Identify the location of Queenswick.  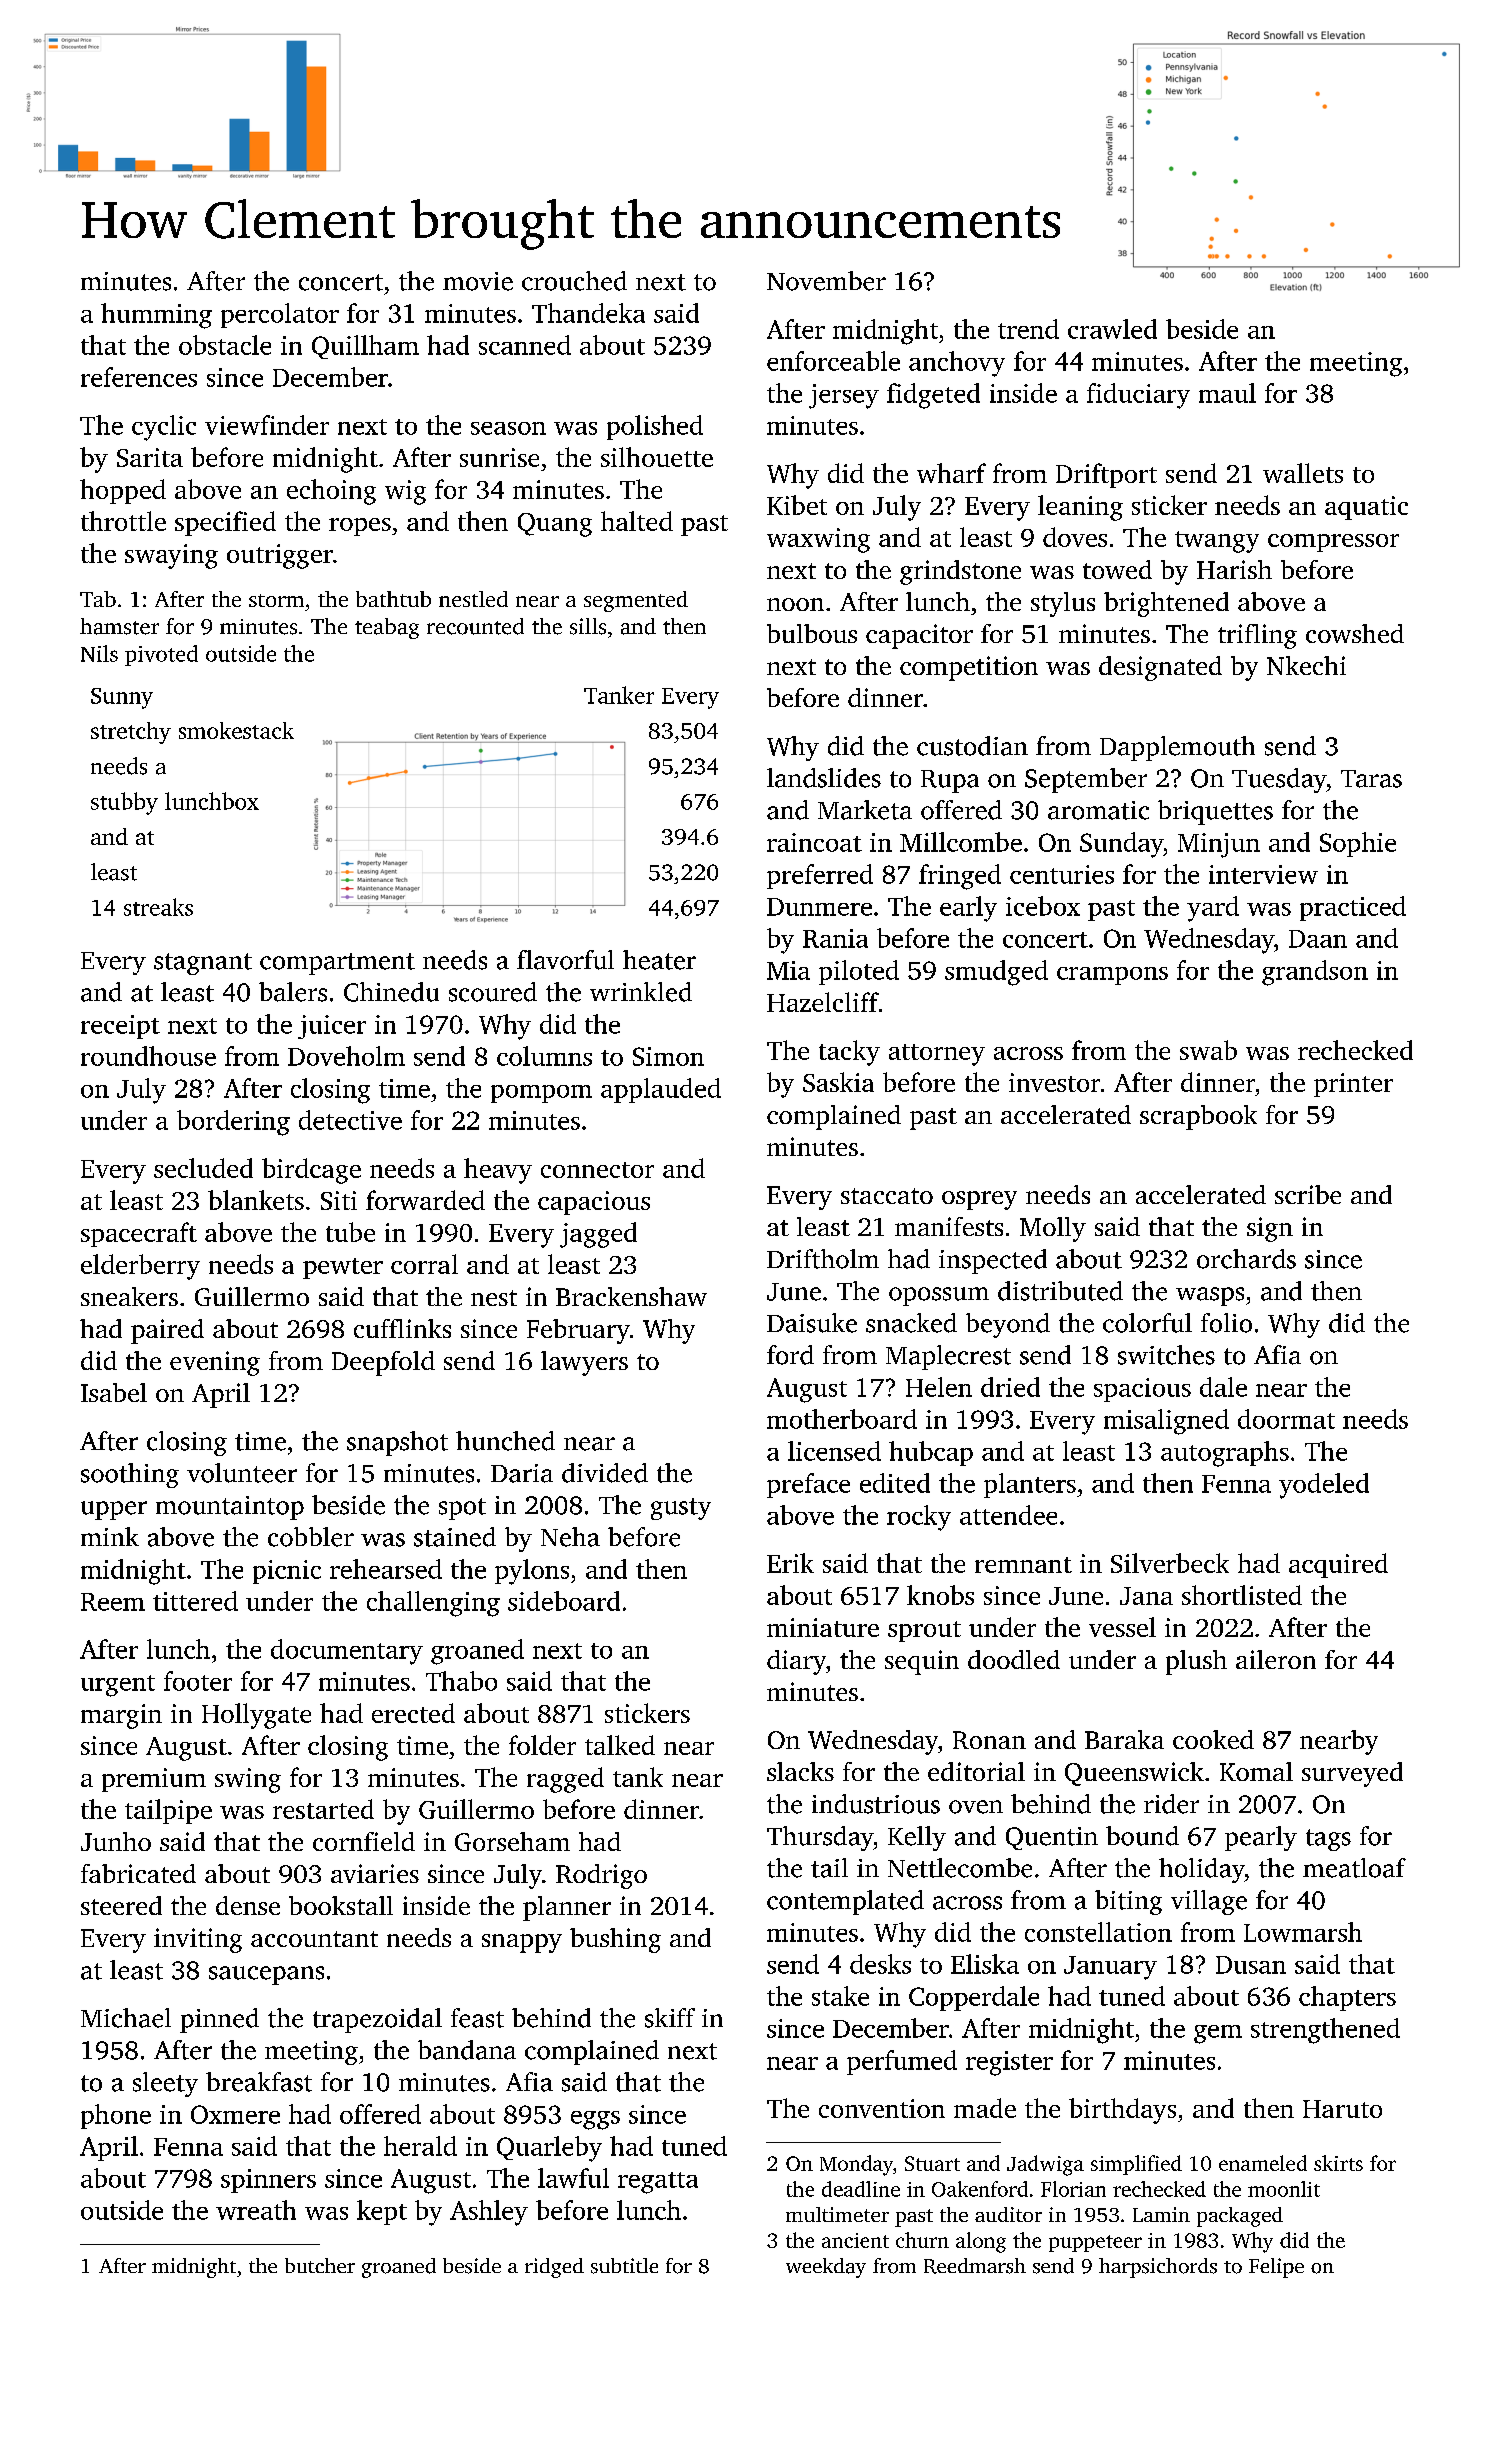
(1134, 1774).
